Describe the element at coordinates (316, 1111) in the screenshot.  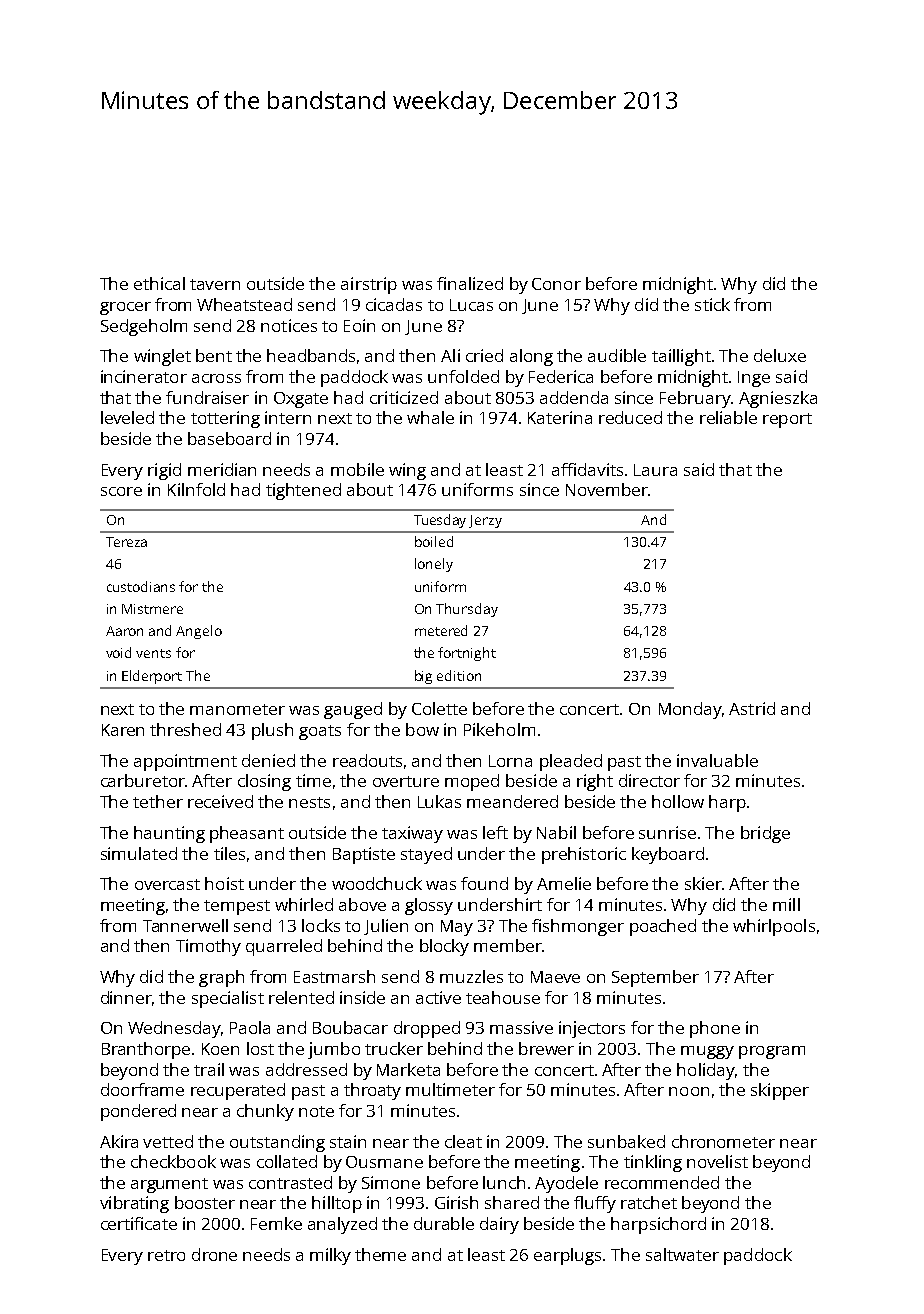
I see `note` at that location.
